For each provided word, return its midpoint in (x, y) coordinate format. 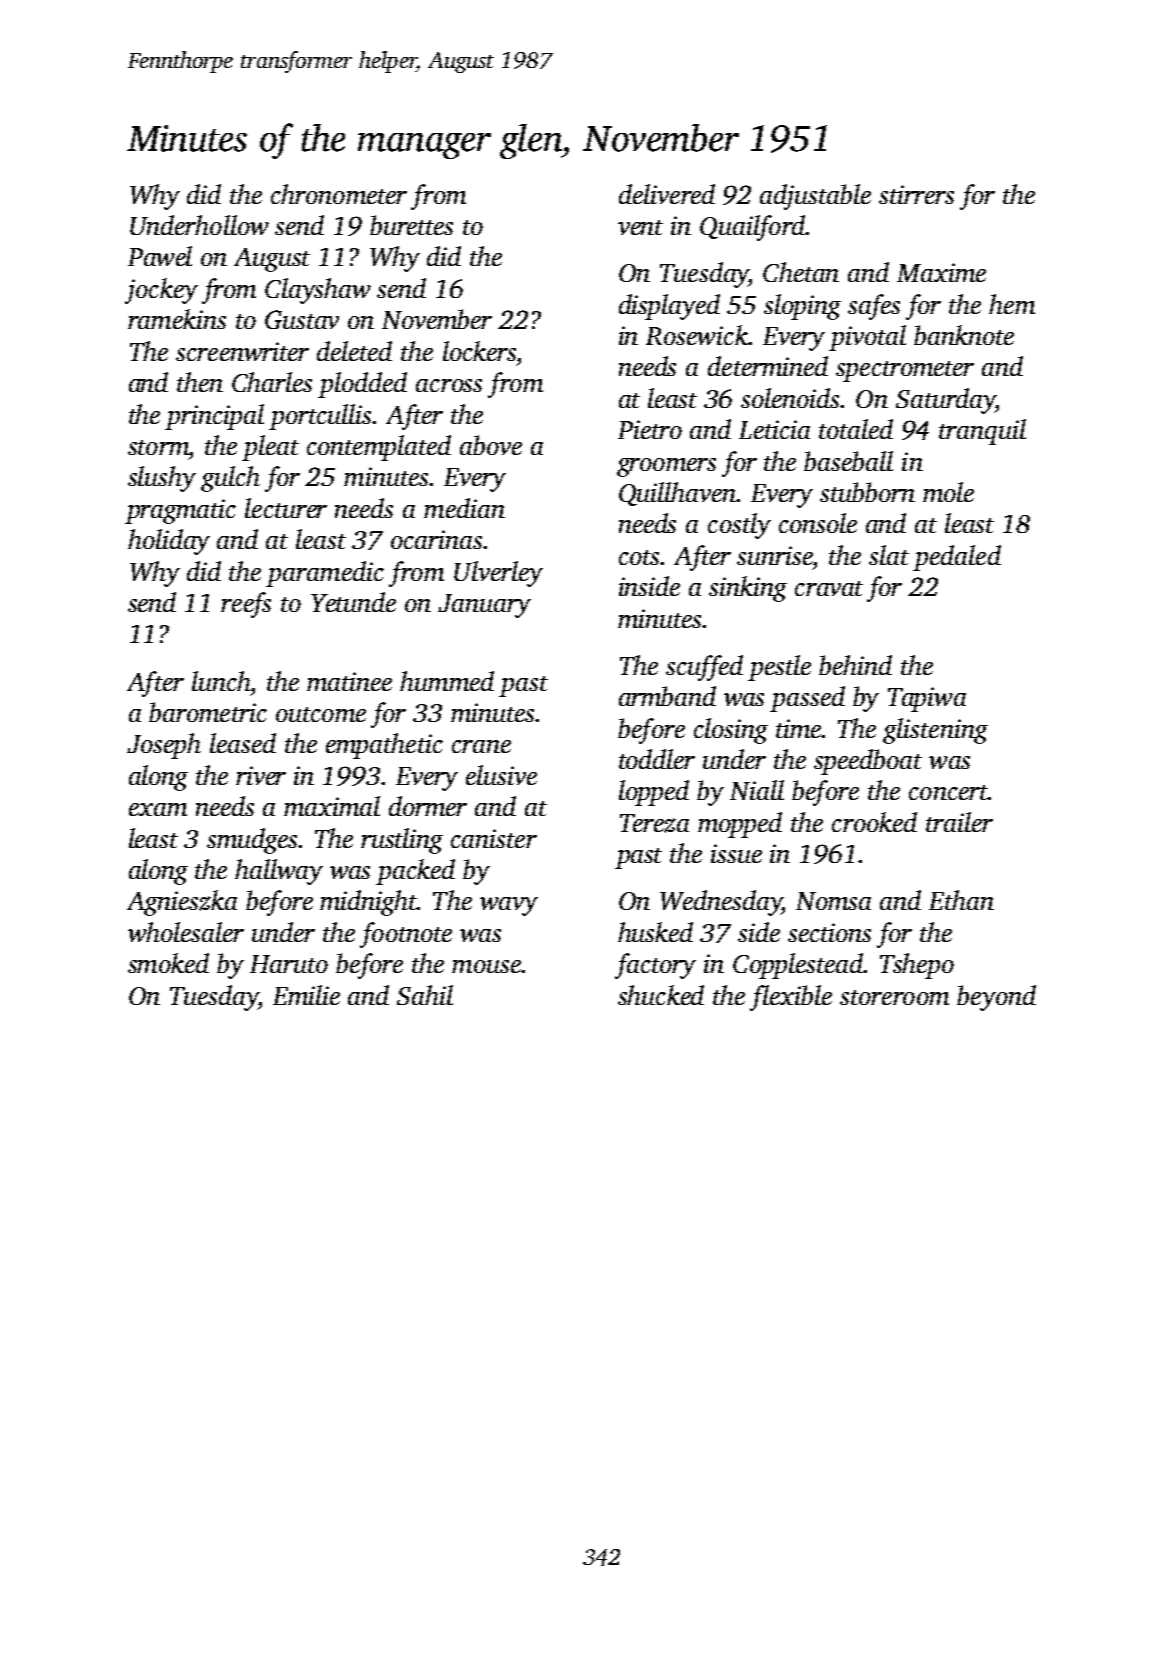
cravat (829, 588)
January (484, 606)
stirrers (916, 194)
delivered (667, 194)
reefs (246, 605)
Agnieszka (182, 903)
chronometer (339, 194)
